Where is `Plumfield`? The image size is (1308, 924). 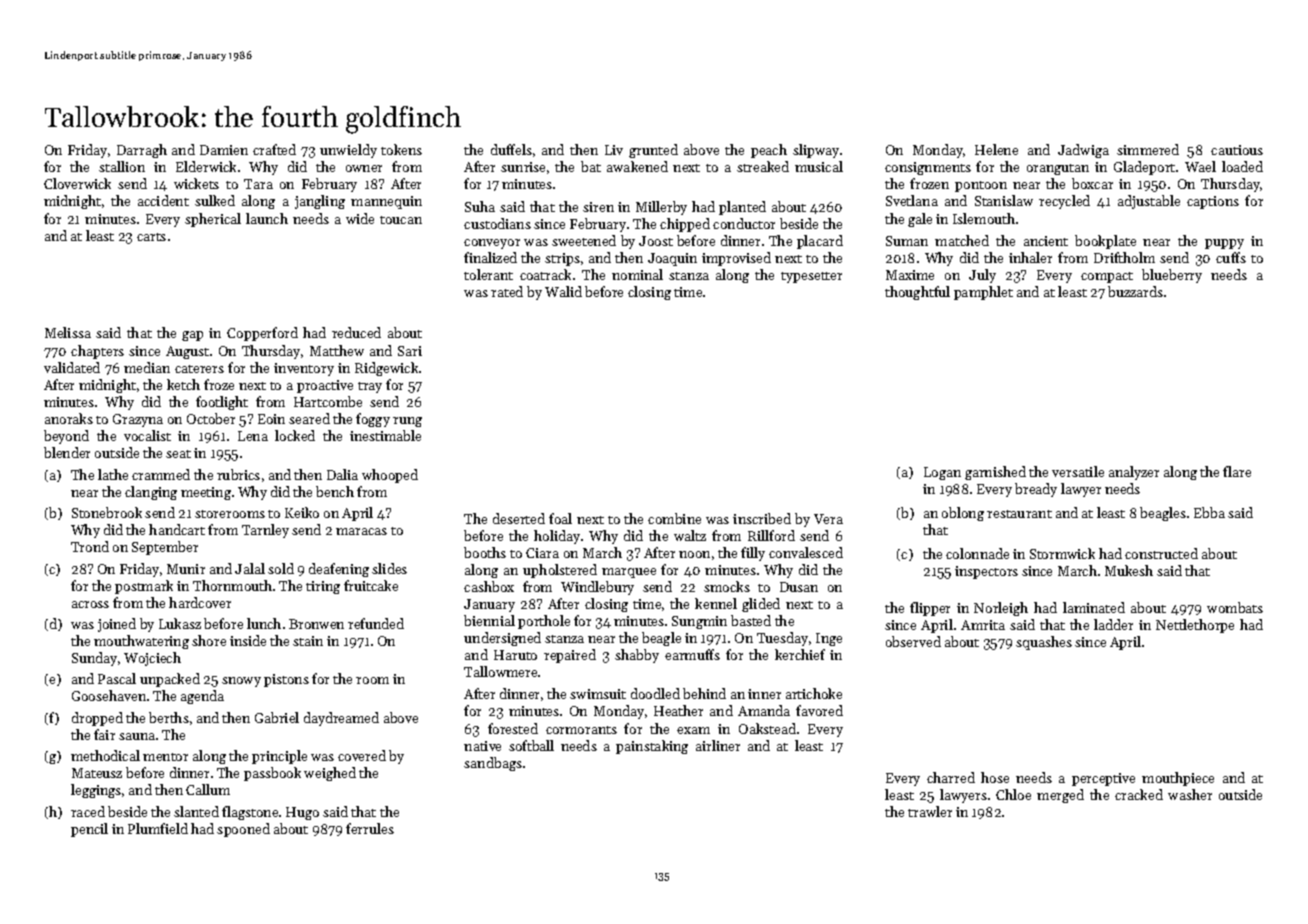
Plumfield is located at coordinates (158, 828).
